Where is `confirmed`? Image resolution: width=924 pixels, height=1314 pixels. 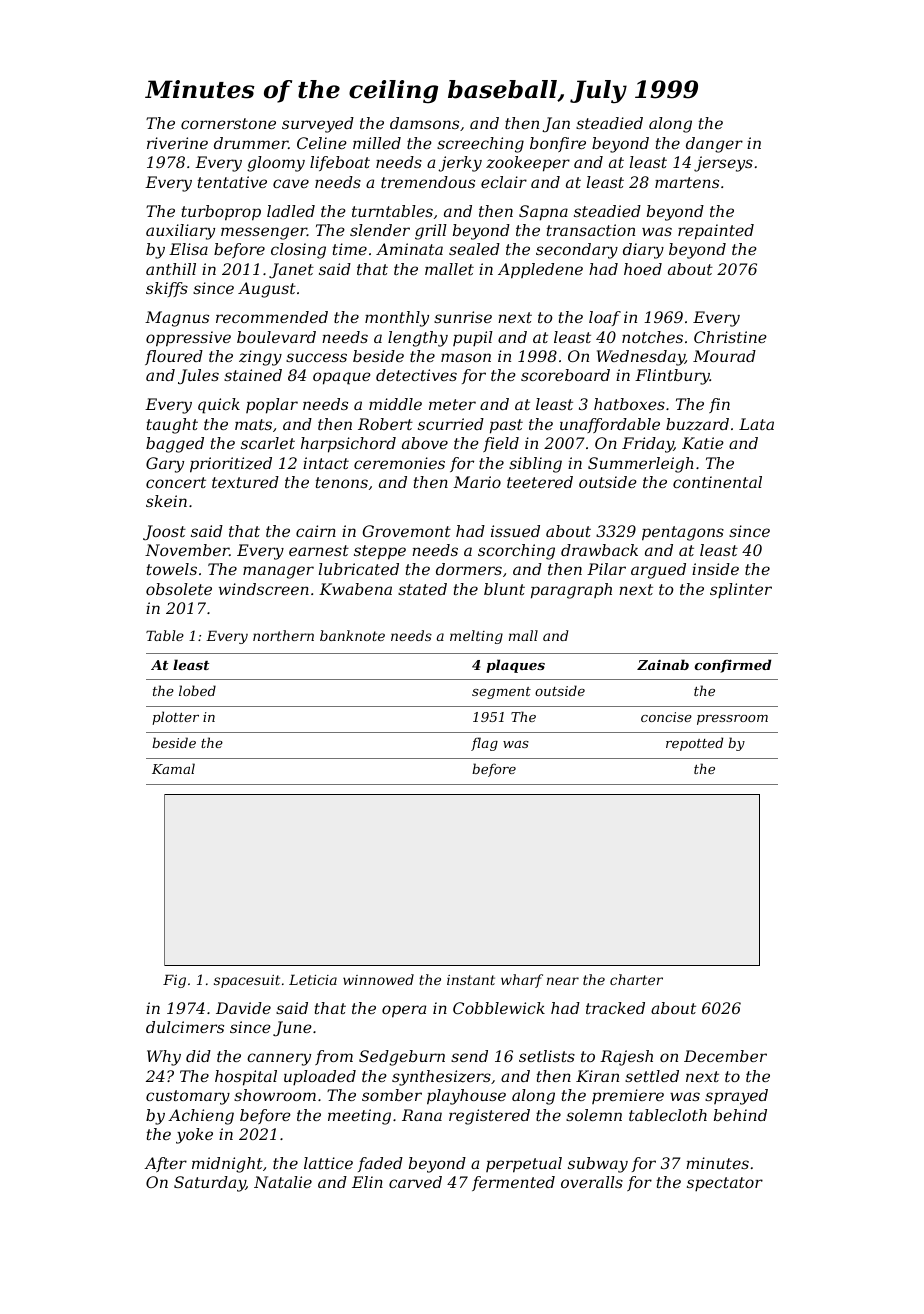 confirmed is located at coordinates (733, 666).
